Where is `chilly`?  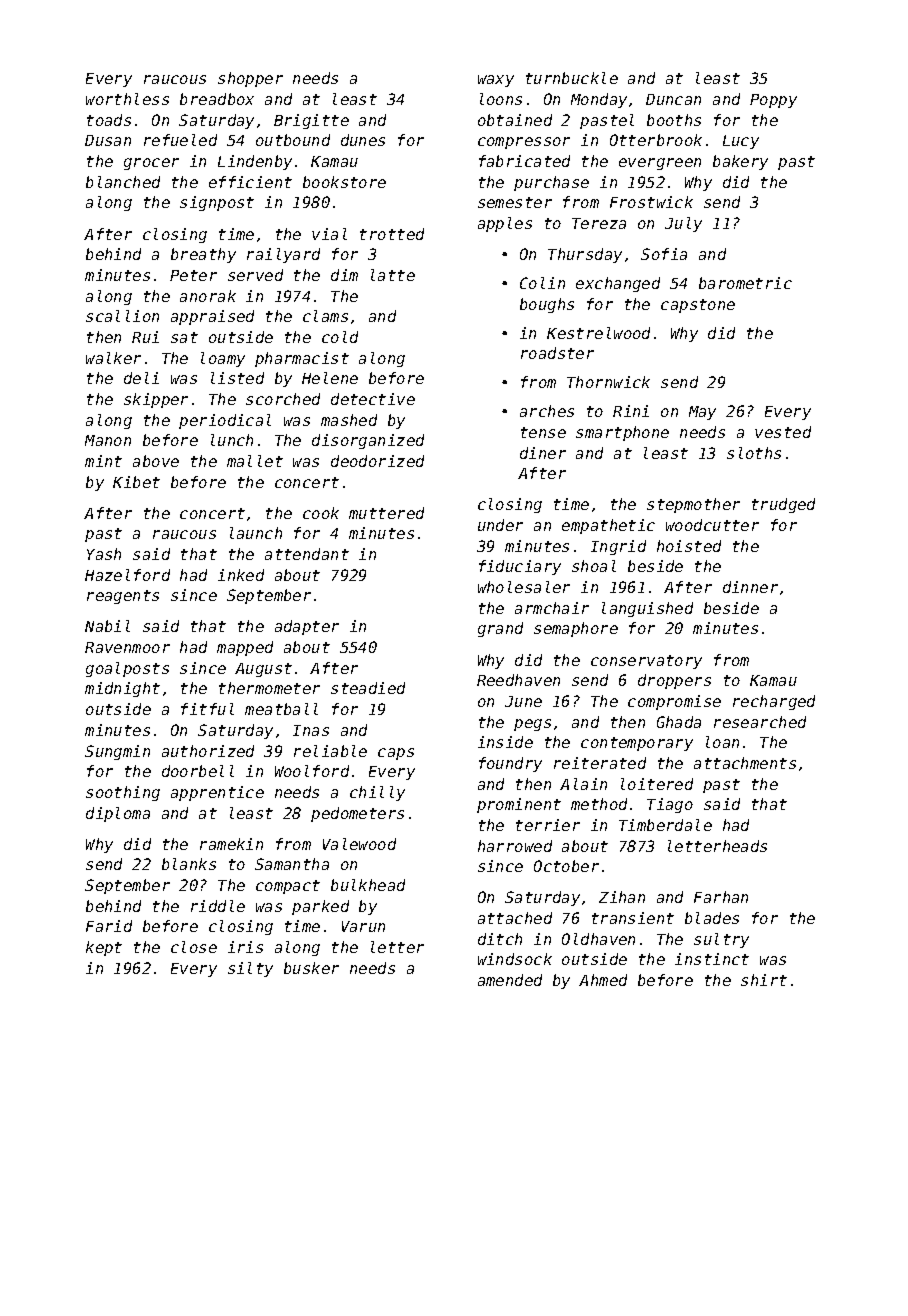
chilly is located at coordinates (377, 793).
